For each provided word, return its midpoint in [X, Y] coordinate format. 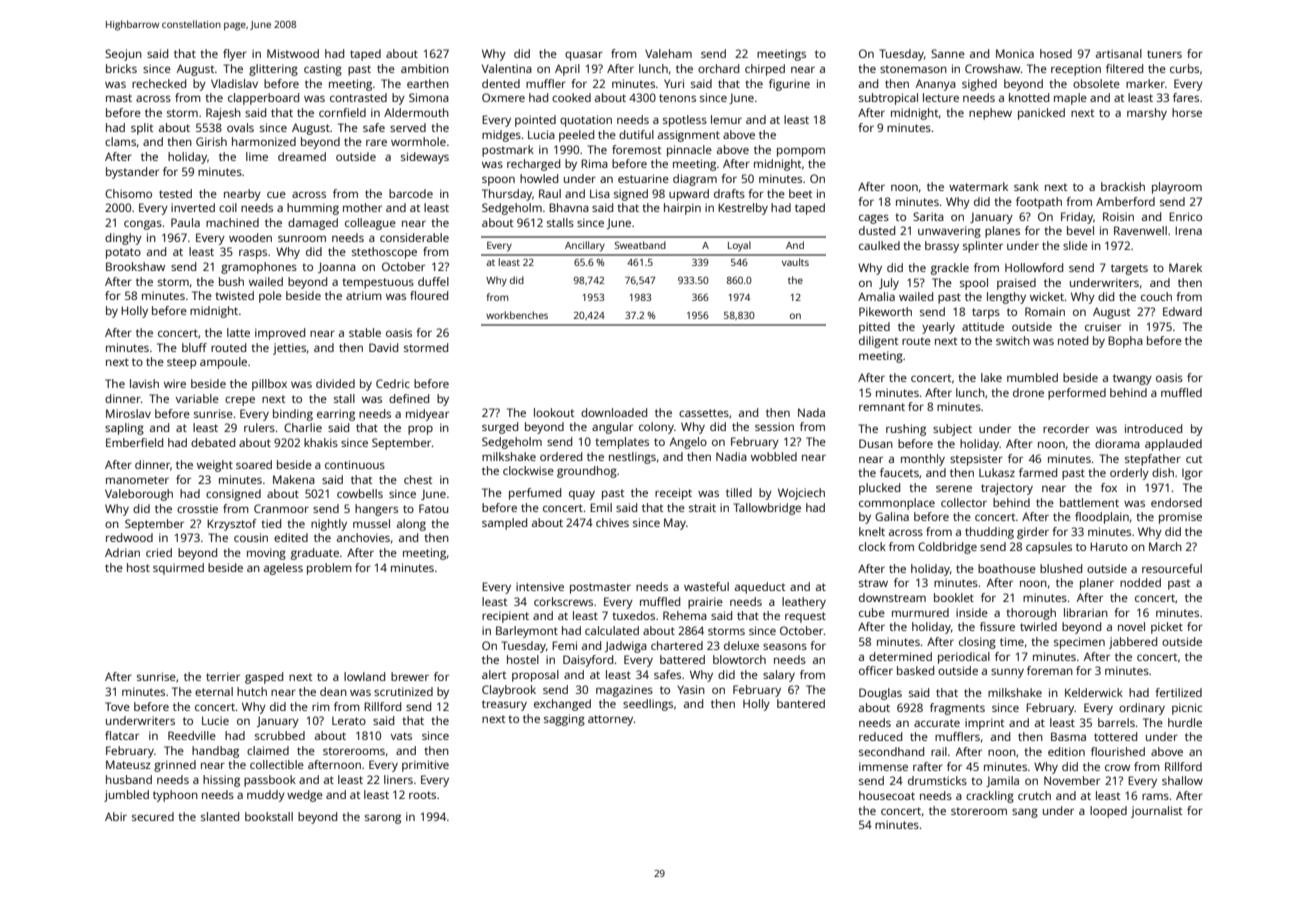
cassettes [704, 413]
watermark [978, 186]
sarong [383, 819]
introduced [1153, 428]
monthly [923, 460]
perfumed [535, 494]
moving [266, 554]
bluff [194, 347]
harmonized [264, 141]
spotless [685, 121]
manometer [137, 480]
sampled [504, 524]
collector [964, 502]
